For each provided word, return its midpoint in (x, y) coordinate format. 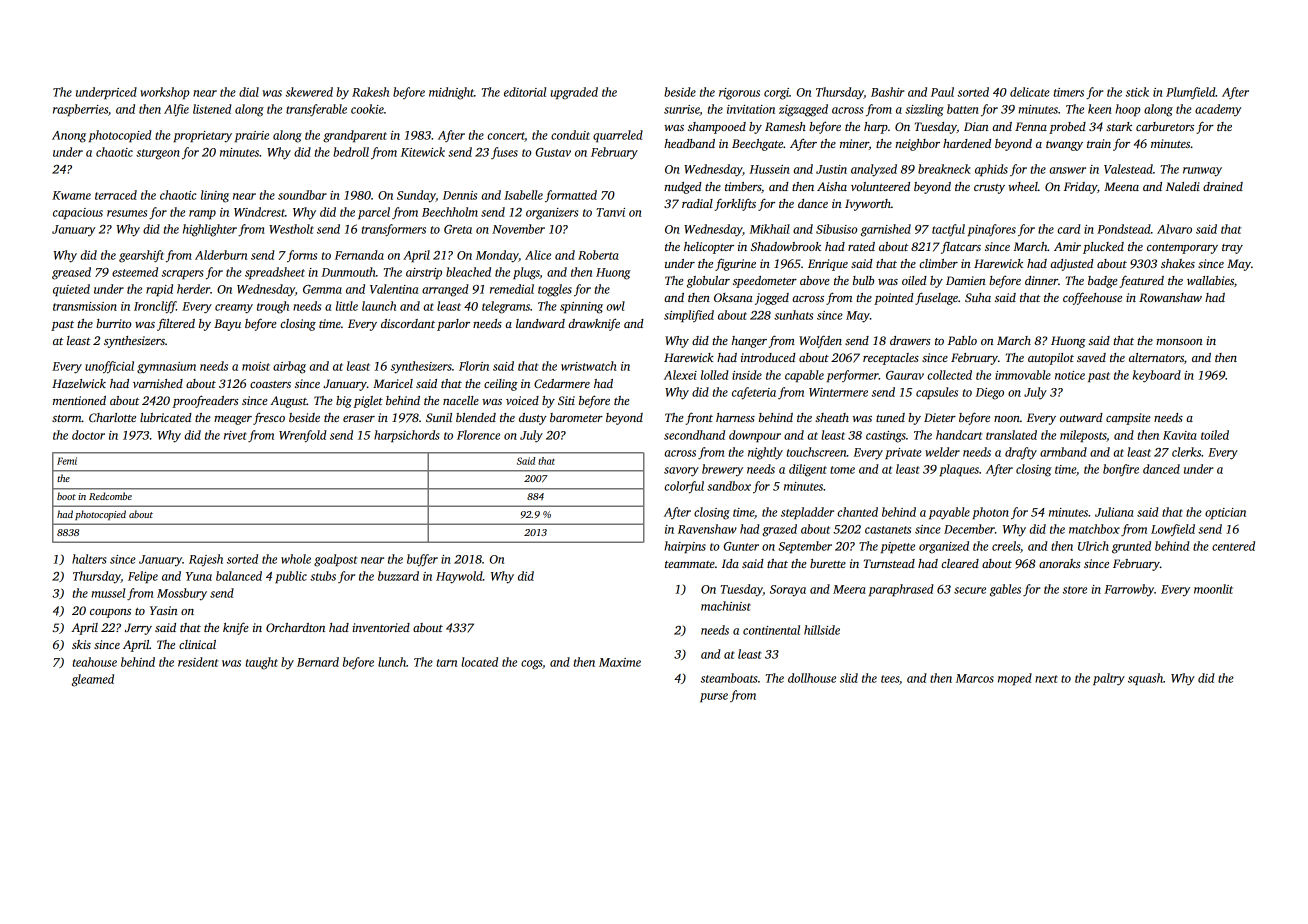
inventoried (381, 627)
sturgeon (158, 154)
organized (944, 547)
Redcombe (110, 496)
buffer (422, 560)
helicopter (709, 248)
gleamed (93, 680)
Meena (1121, 186)
